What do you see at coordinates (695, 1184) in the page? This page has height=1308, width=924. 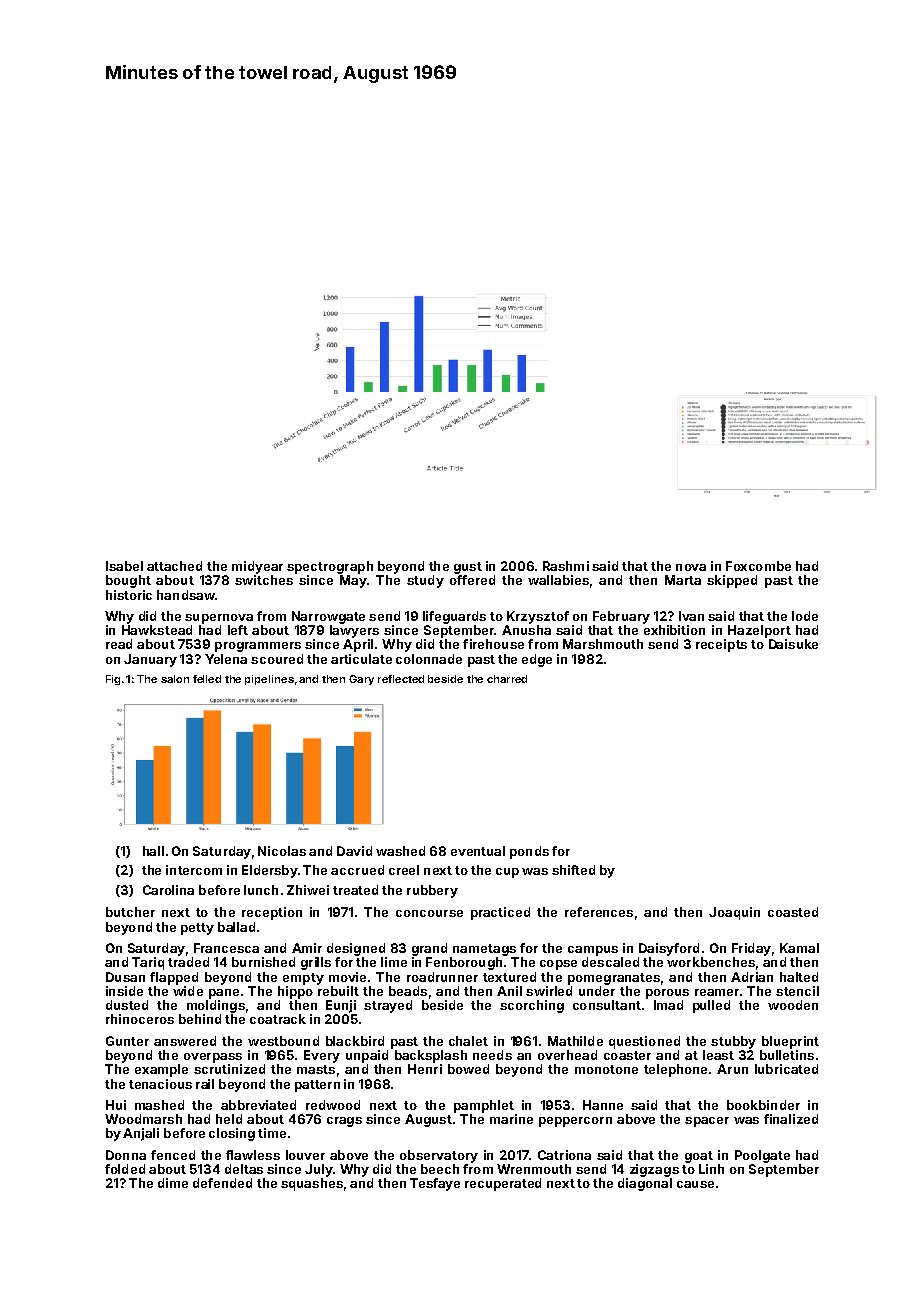 I see `cause` at bounding box center [695, 1184].
